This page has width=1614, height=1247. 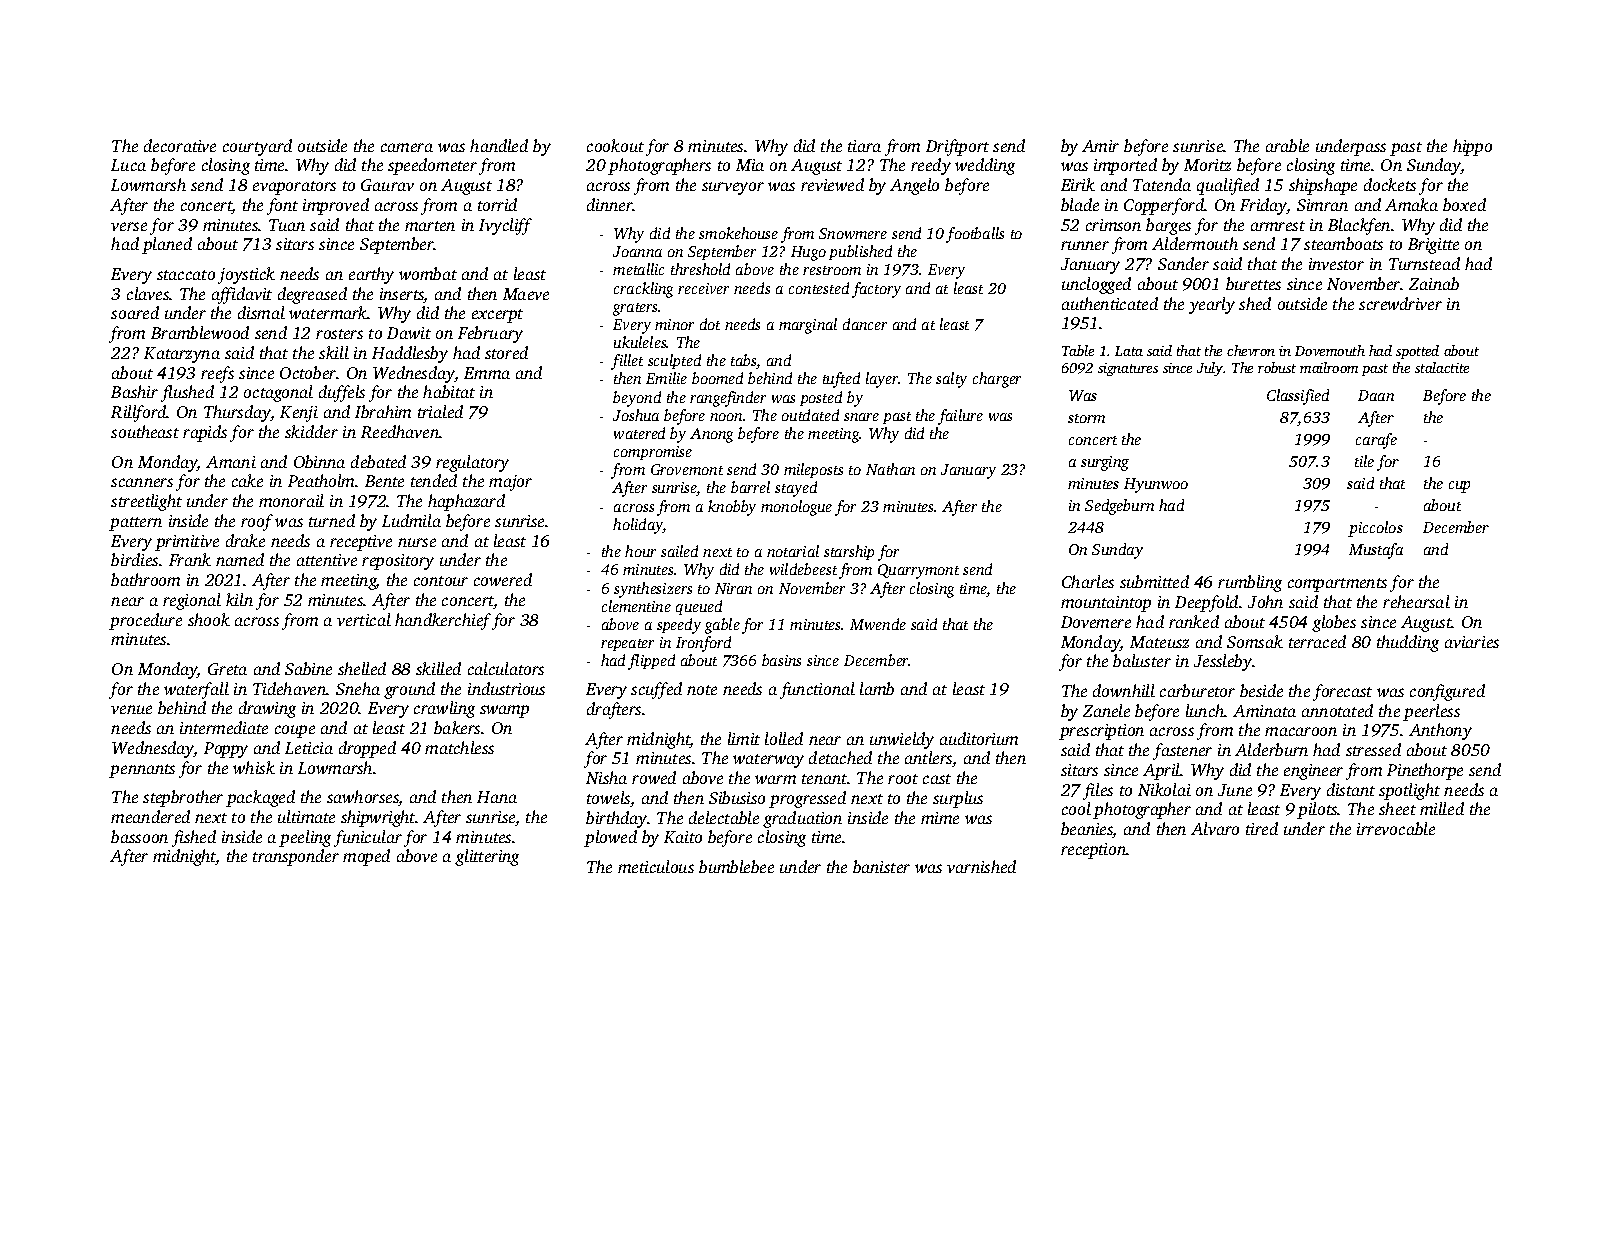 What do you see at coordinates (951, 380) in the page?
I see `salty` at bounding box center [951, 380].
